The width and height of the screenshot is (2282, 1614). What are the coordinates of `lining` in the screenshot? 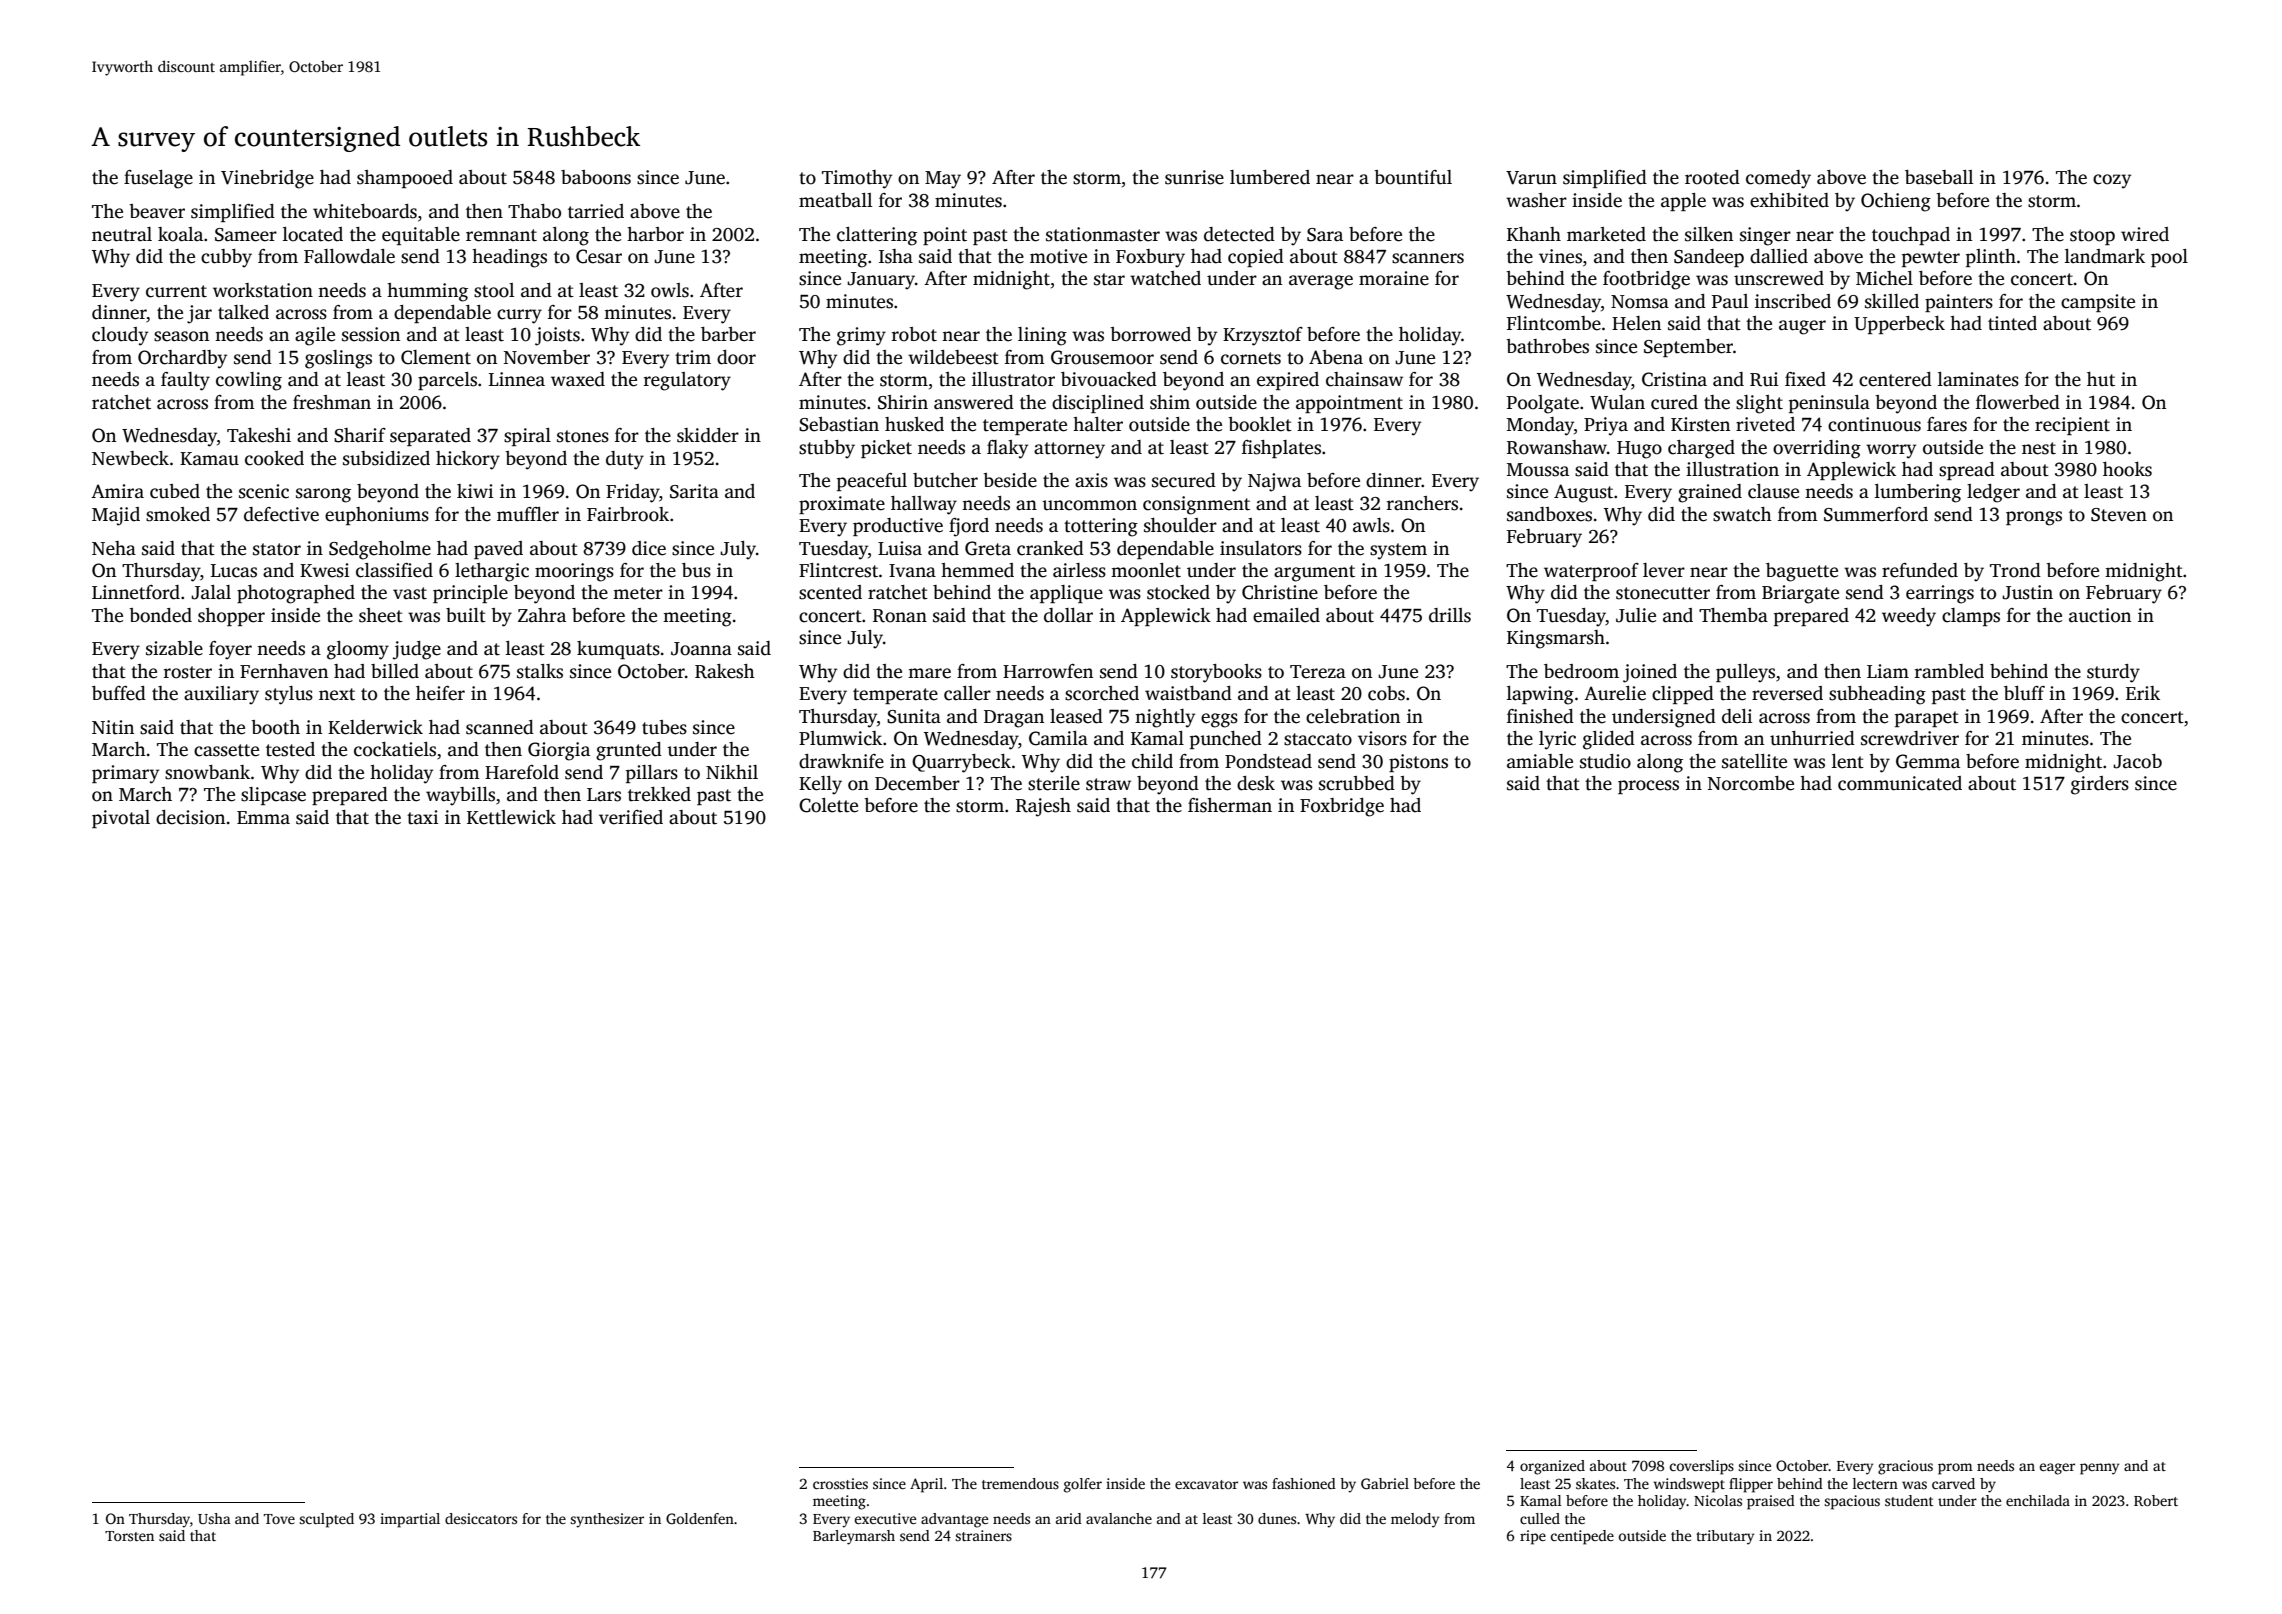 It's located at (1042, 336).
